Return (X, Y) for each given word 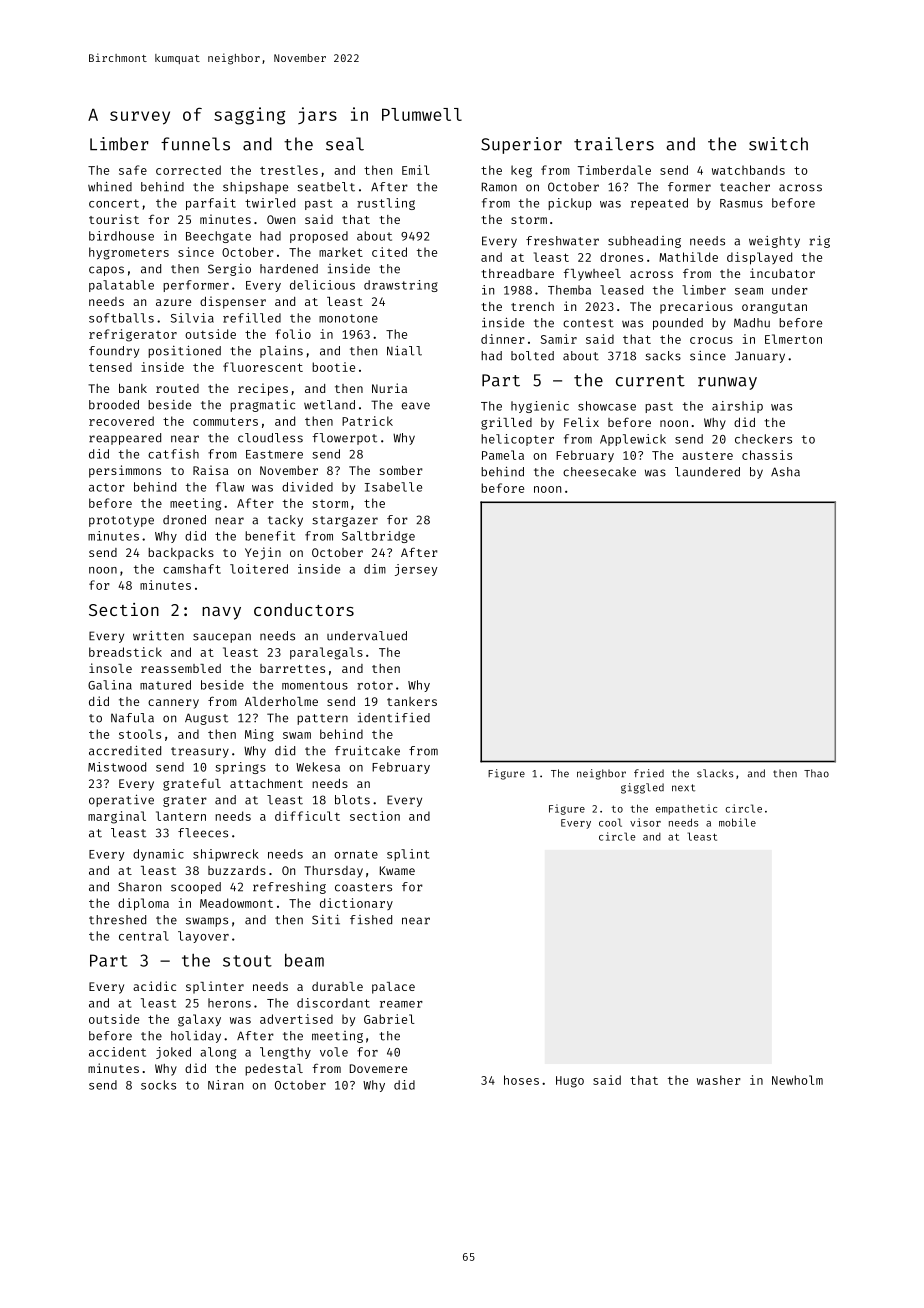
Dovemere (378, 1068)
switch (778, 144)
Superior (521, 145)
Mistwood (117, 767)
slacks (715, 773)
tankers (412, 701)
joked (173, 1053)
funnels (195, 144)
